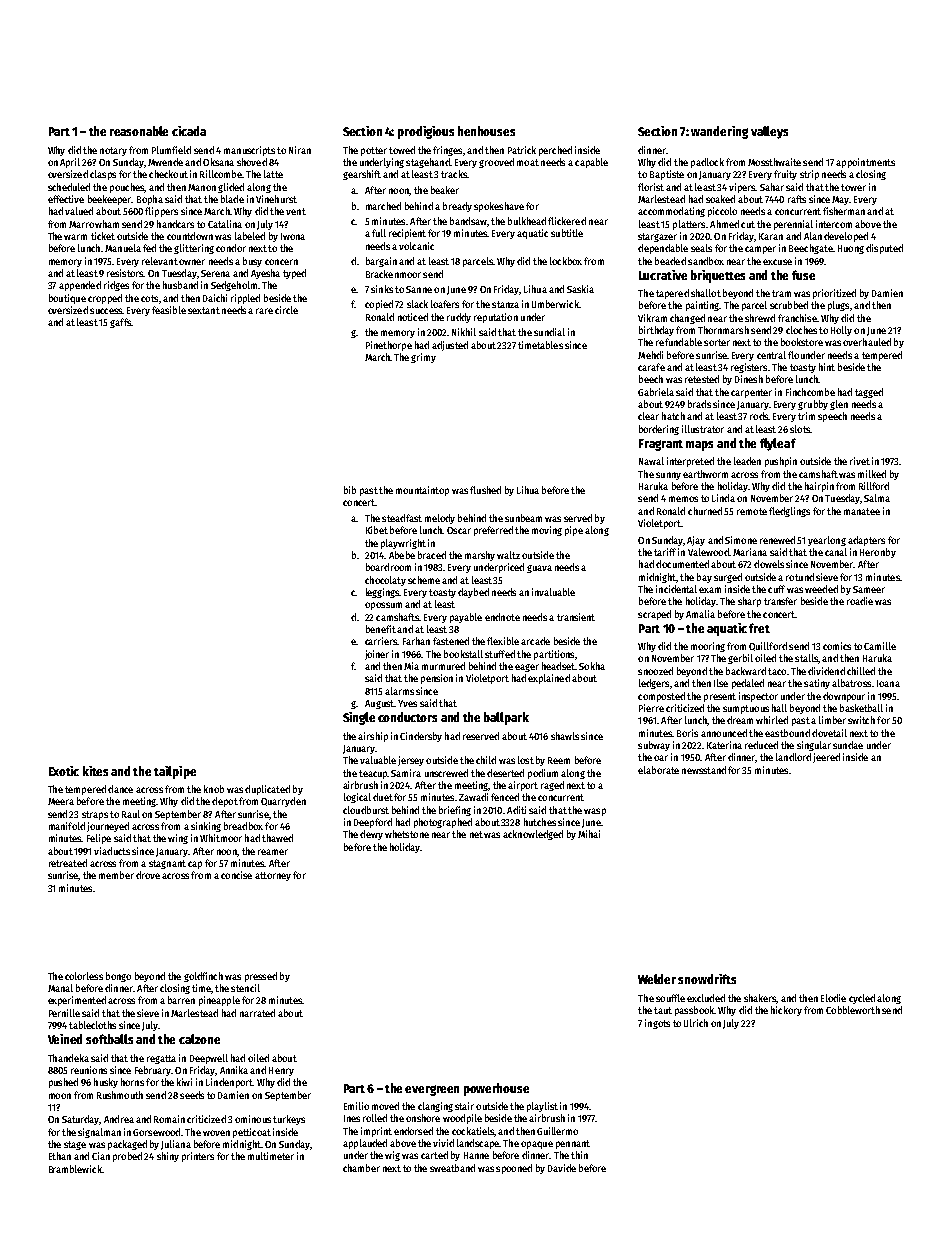  What do you see at coordinates (589, 834) in the page?
I see `Mihai` at bounding box center [589, 834].
